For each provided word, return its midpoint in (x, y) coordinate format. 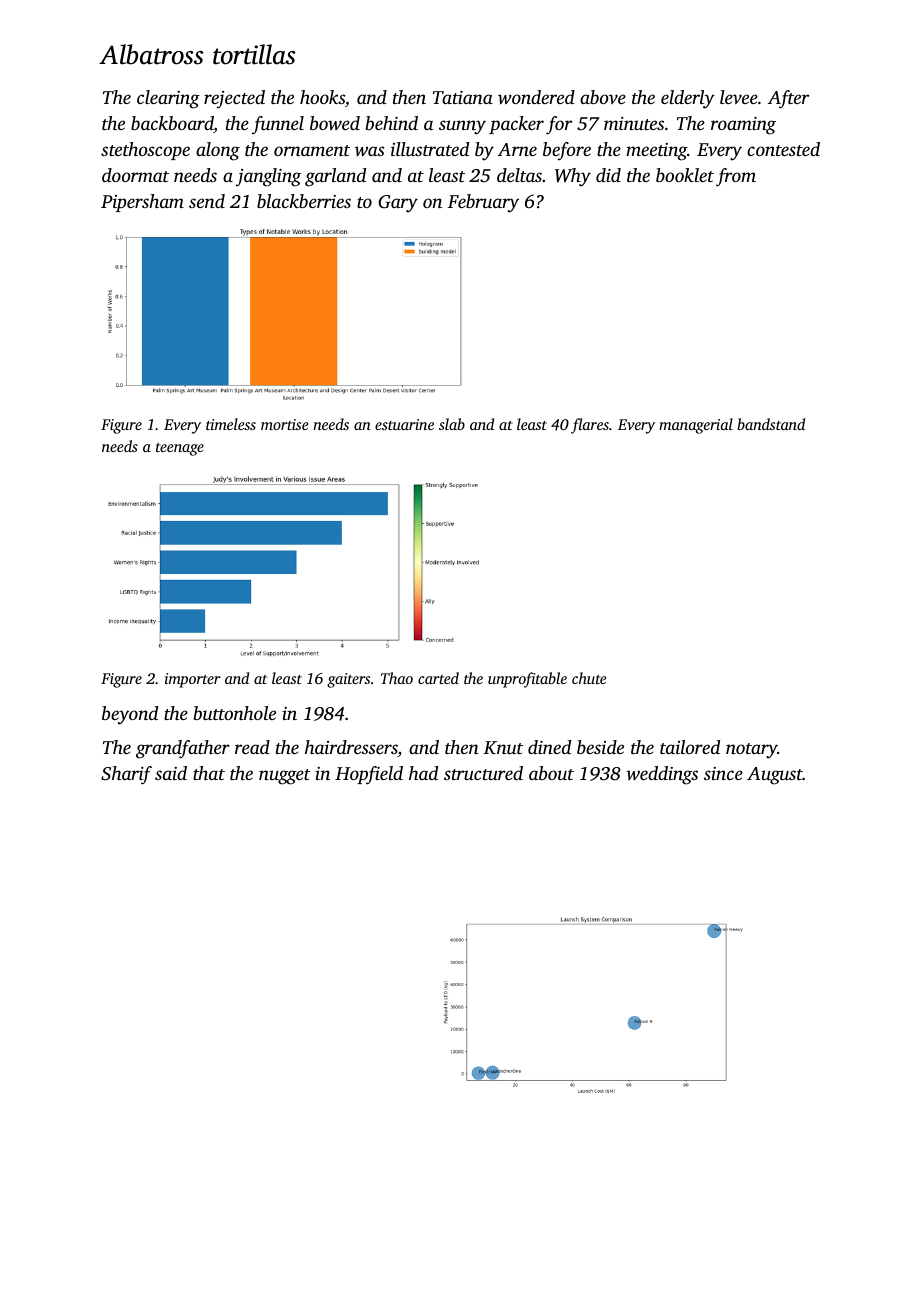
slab (452, 424)
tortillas (254, 54)
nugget (285, 777)
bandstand (771, 424)
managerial (696, 426)
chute (589, 678)
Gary (398, 204)
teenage (180, 449)
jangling (268, 177)
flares (590, 426)
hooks (322, 97)
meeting (656, 152)
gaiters (348, 680)
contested (783, 149)
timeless (231, 424)
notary (752, 751)
